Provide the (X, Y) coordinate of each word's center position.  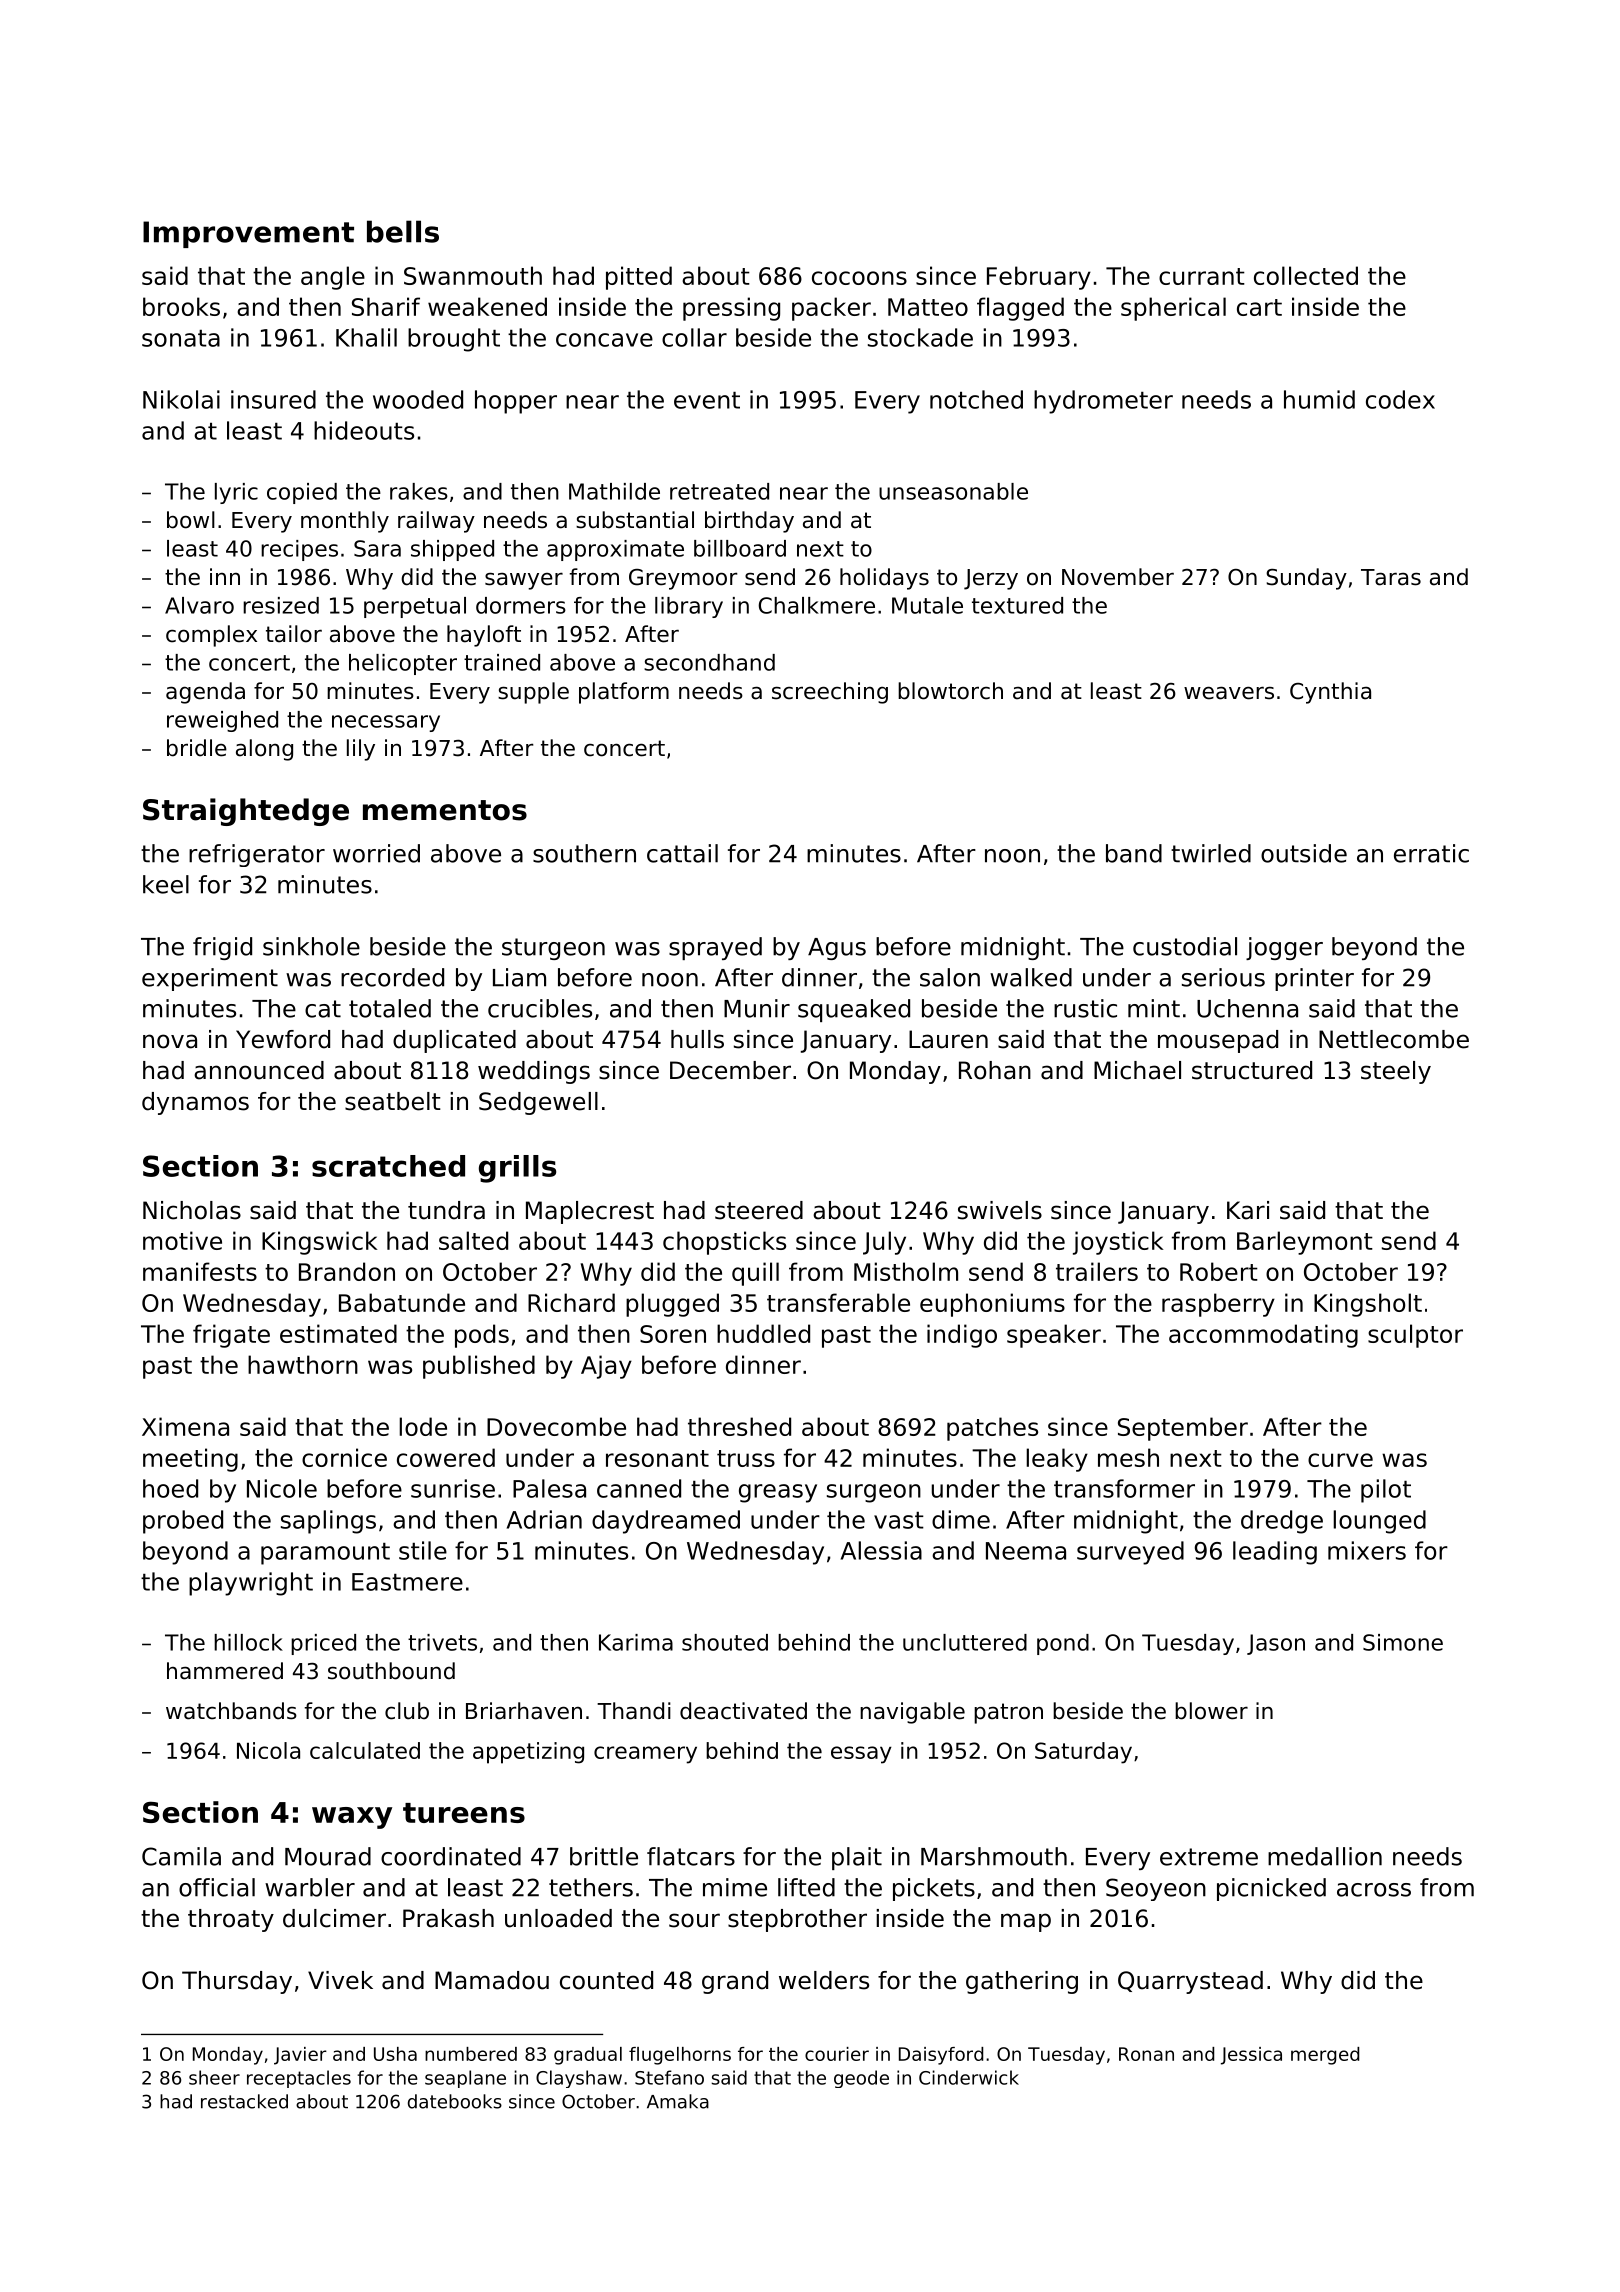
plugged (672, 1305)
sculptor (1415, 1336)
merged (1325, 2056)
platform (624, 693)
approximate (615, 550)
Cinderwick (969, 2077)
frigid (222, 948)
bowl (191, 520)
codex (1400, 399)
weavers (1229, 693)
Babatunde (402, 1302)
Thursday (237, 1982)
